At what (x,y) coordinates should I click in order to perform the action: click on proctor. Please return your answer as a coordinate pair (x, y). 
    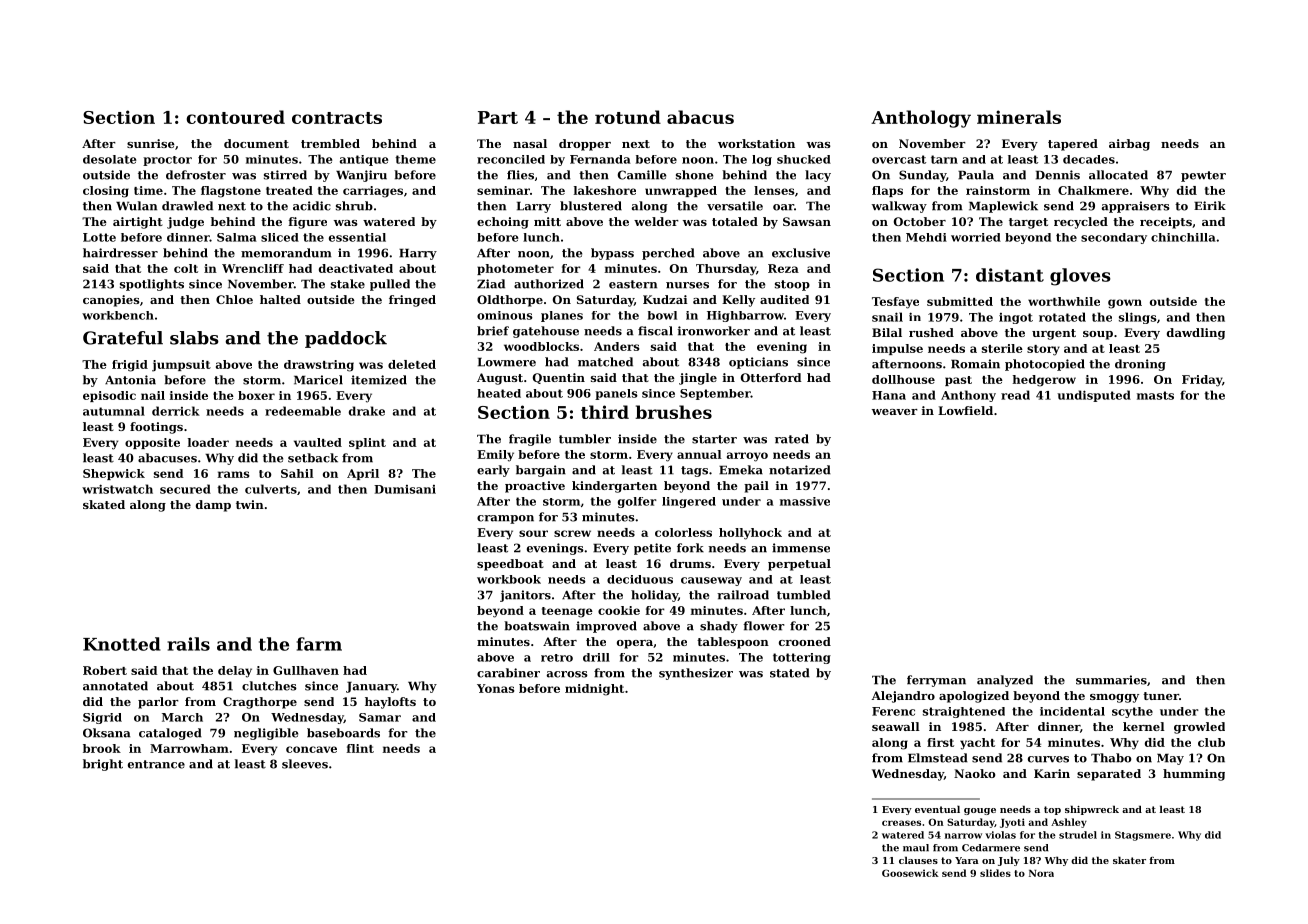
    Looking at the image, I should click on (167, 161).
